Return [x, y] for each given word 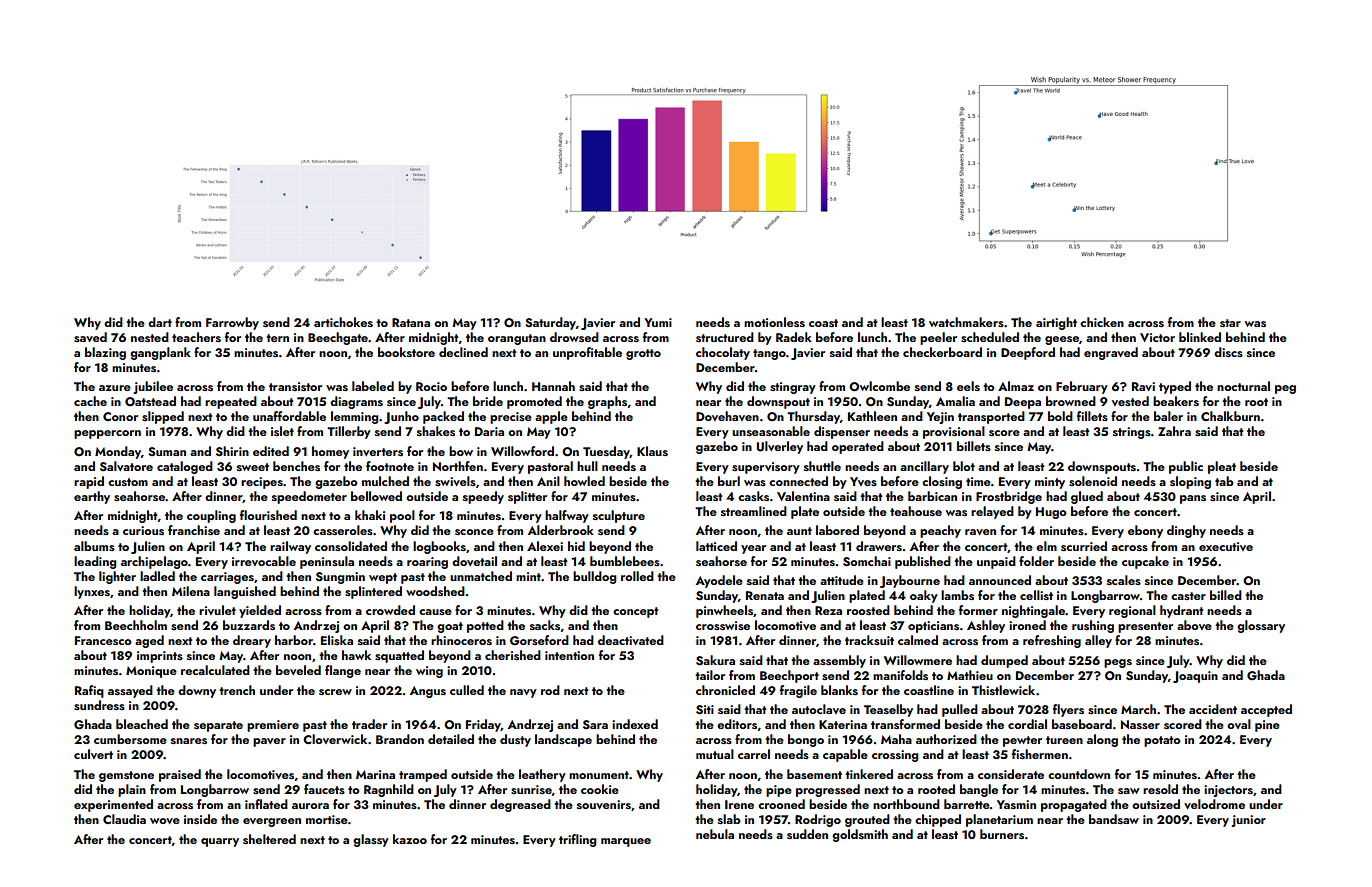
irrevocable [264, 561]
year [753, 549]
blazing [105, 353]
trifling [577, 840]
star [1230, 323]
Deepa [1023, 403]
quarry [220, 842]
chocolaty [723, 353]
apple [551, 417]
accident [1213, 709]
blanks [839, 690]
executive [1226, 546]
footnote [390, 466]
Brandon [400, 739]
